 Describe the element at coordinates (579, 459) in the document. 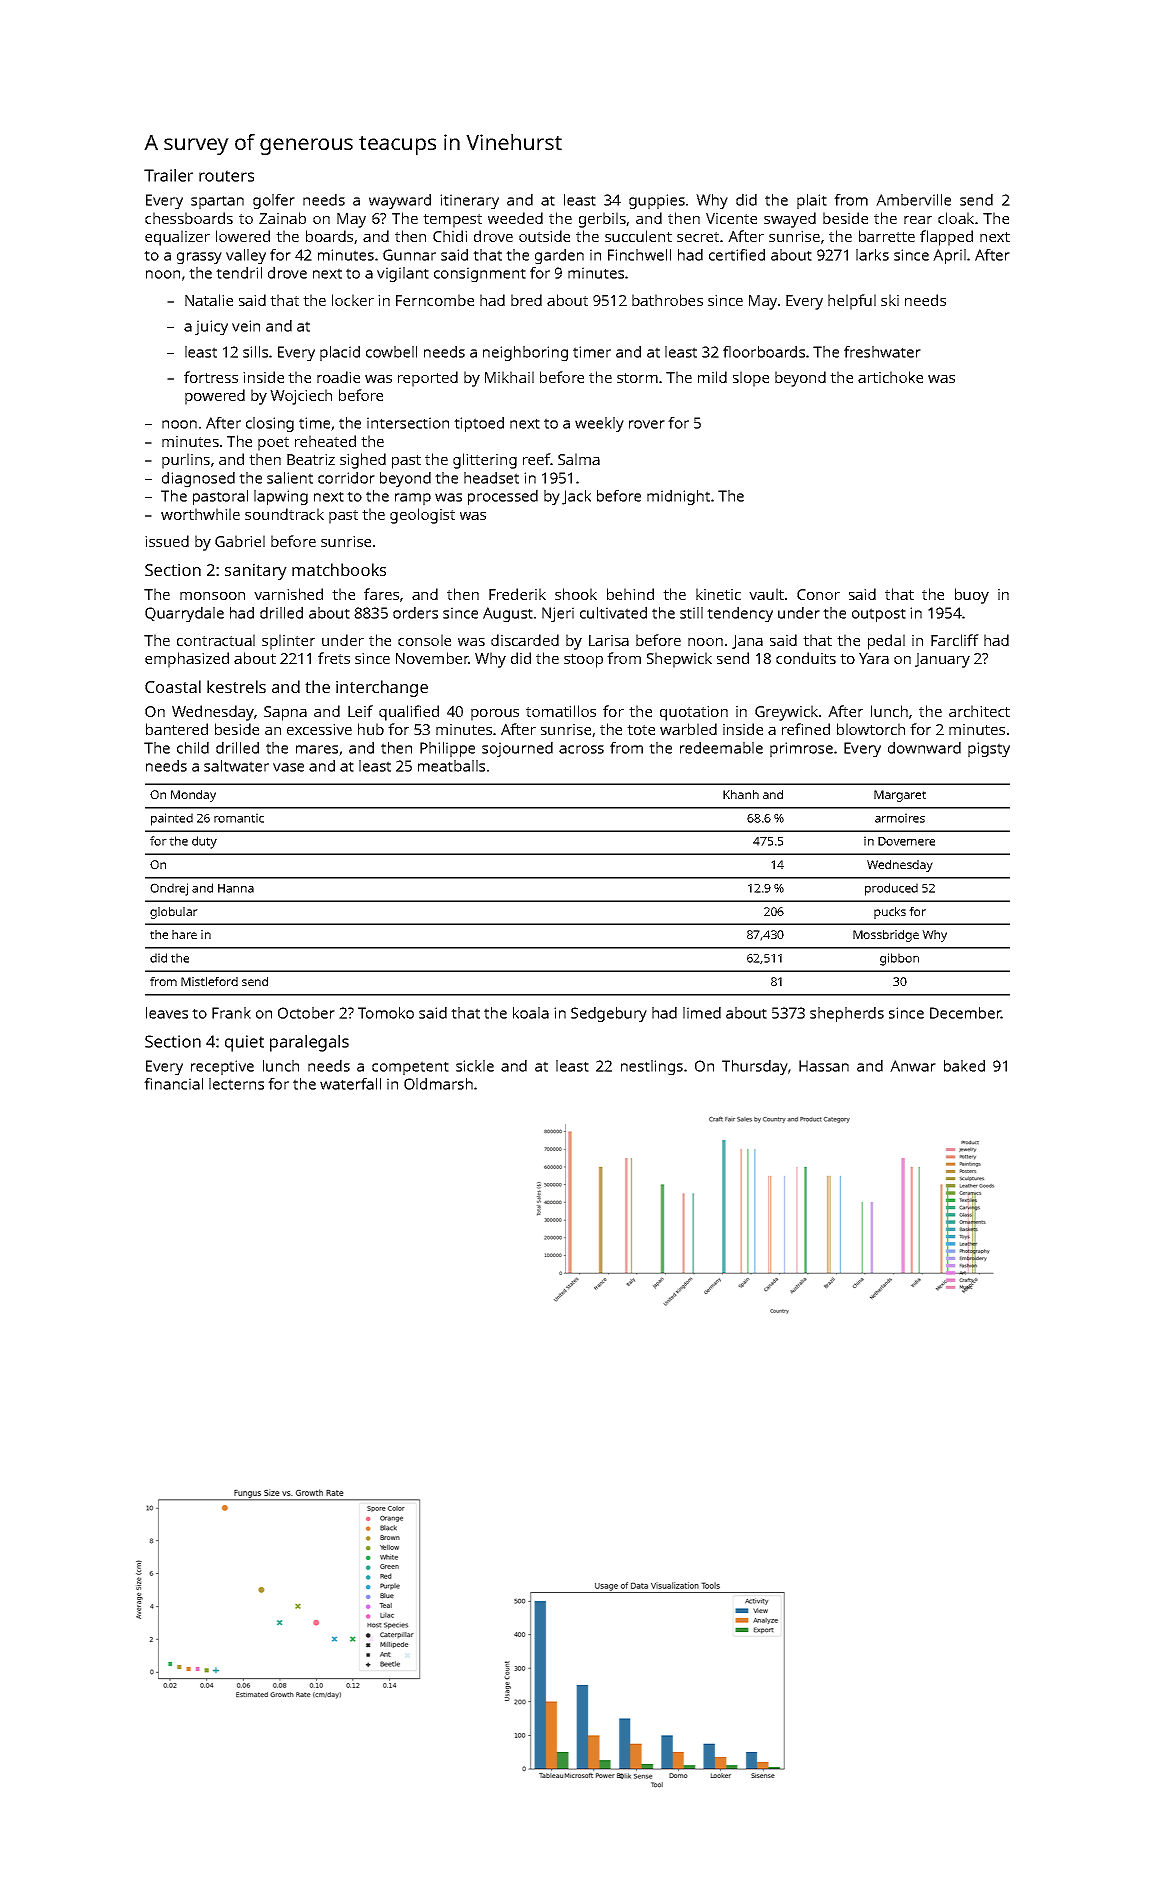

I see `Salma` at that location.
